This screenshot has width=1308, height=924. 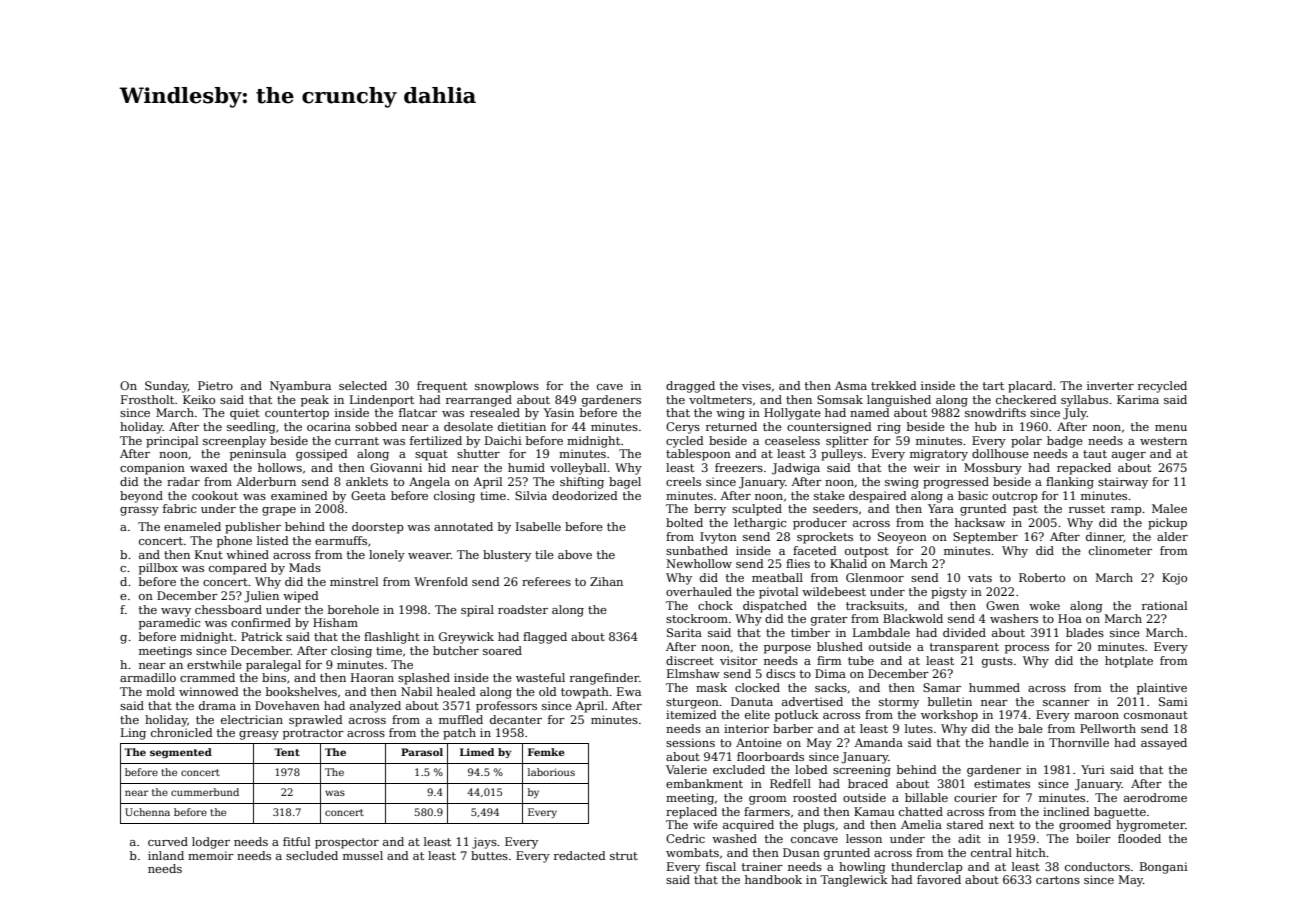 What do you see at coordinates (985, 538) in the screenshot?
I see `September` at bounding box center [985, 538].
